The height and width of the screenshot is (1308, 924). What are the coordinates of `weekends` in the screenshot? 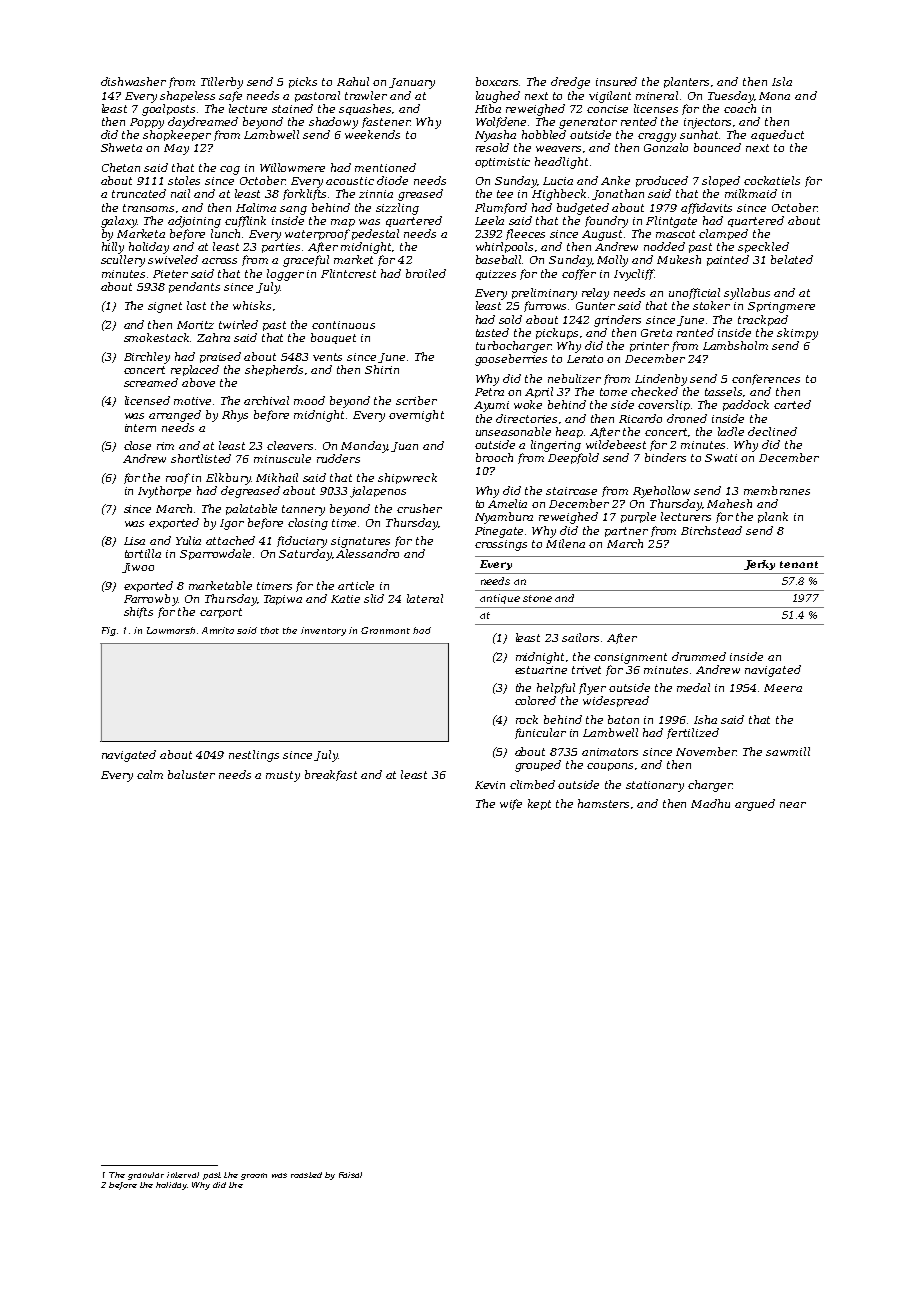 It's located at (372, 134).
